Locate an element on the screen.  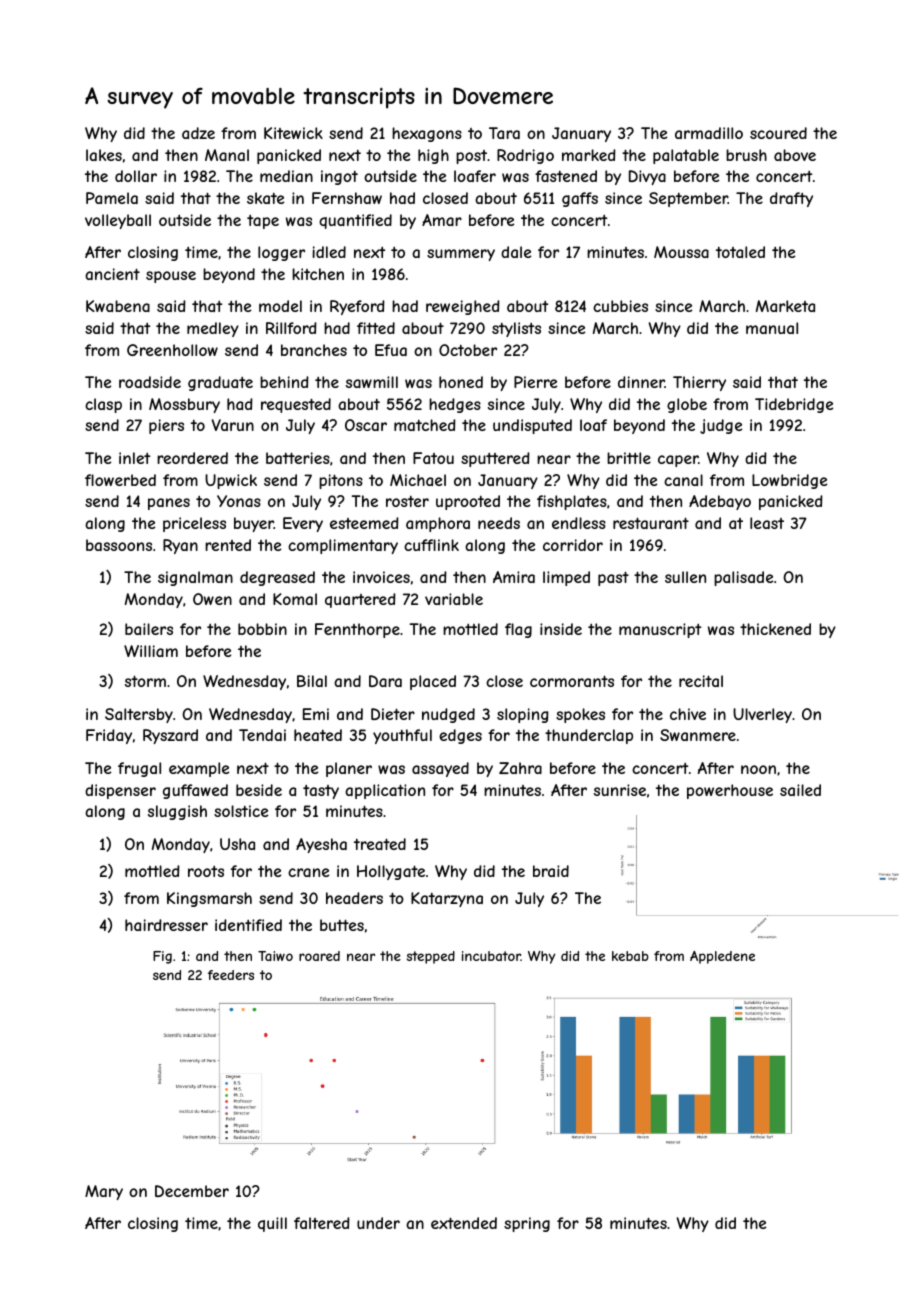
dale is located at coordinates (516, 252).
